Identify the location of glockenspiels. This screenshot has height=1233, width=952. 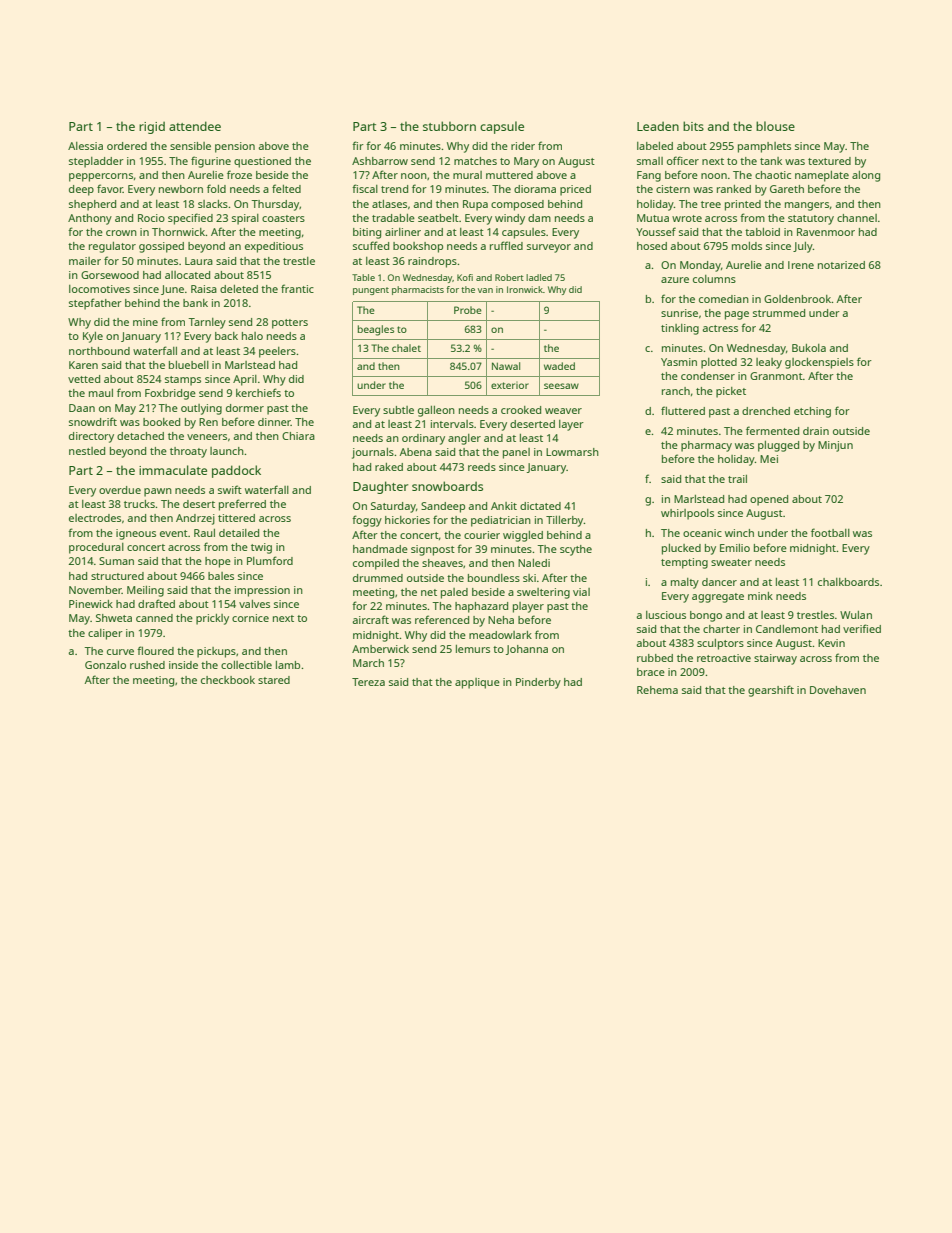
(819, 363).
